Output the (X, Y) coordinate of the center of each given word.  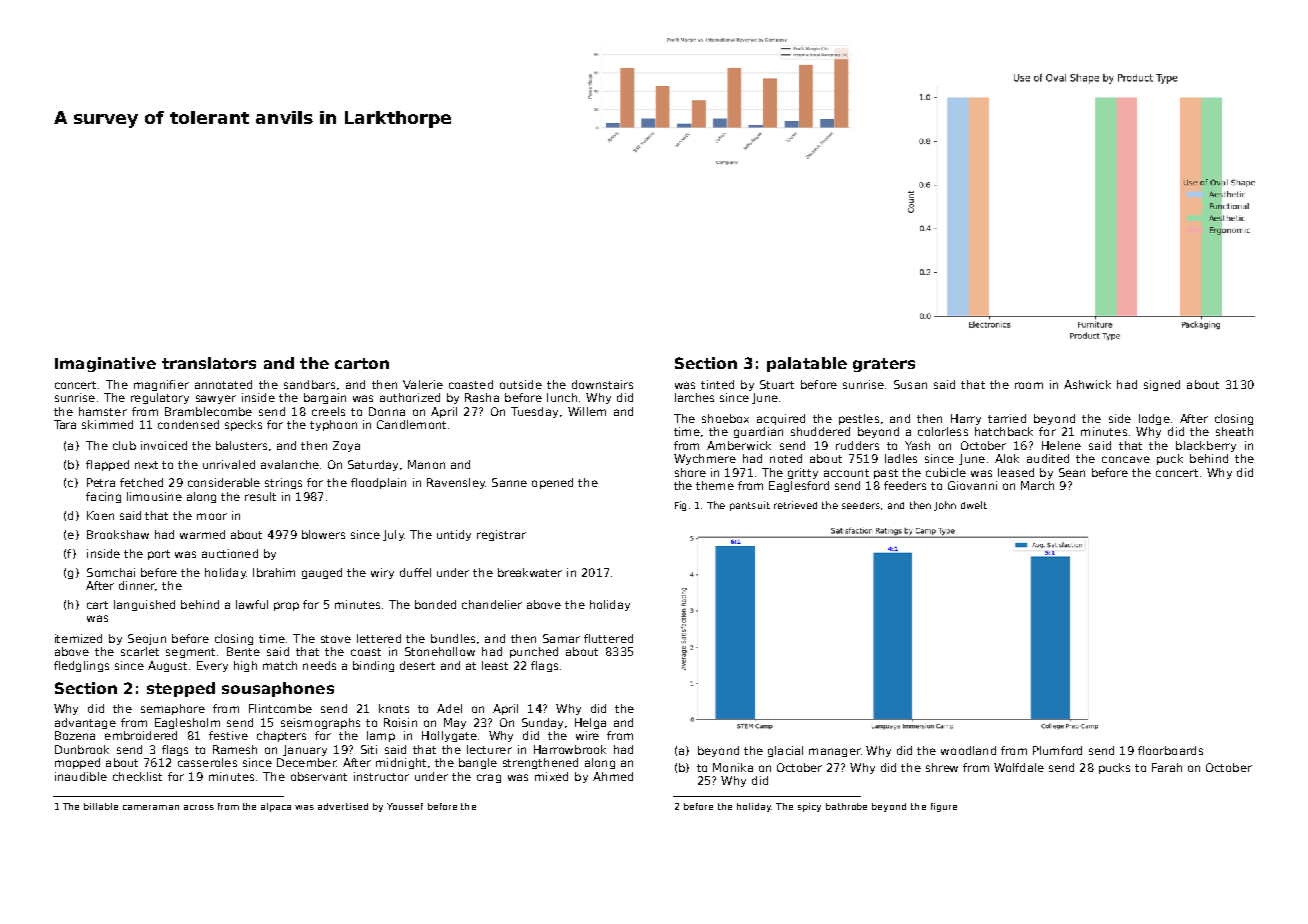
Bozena (75, 735)
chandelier (492, 604)
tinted (717, 384)
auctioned (230, 553)
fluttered (608, 638)
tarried (1007, 418)
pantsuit (750, 506)
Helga (590, 723)
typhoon (333, 425)
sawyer (216, 399)
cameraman (151, 807)
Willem (587, 411)
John (945, 506)
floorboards (1170, 750)
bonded (435, 604)
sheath (1234, 431)
